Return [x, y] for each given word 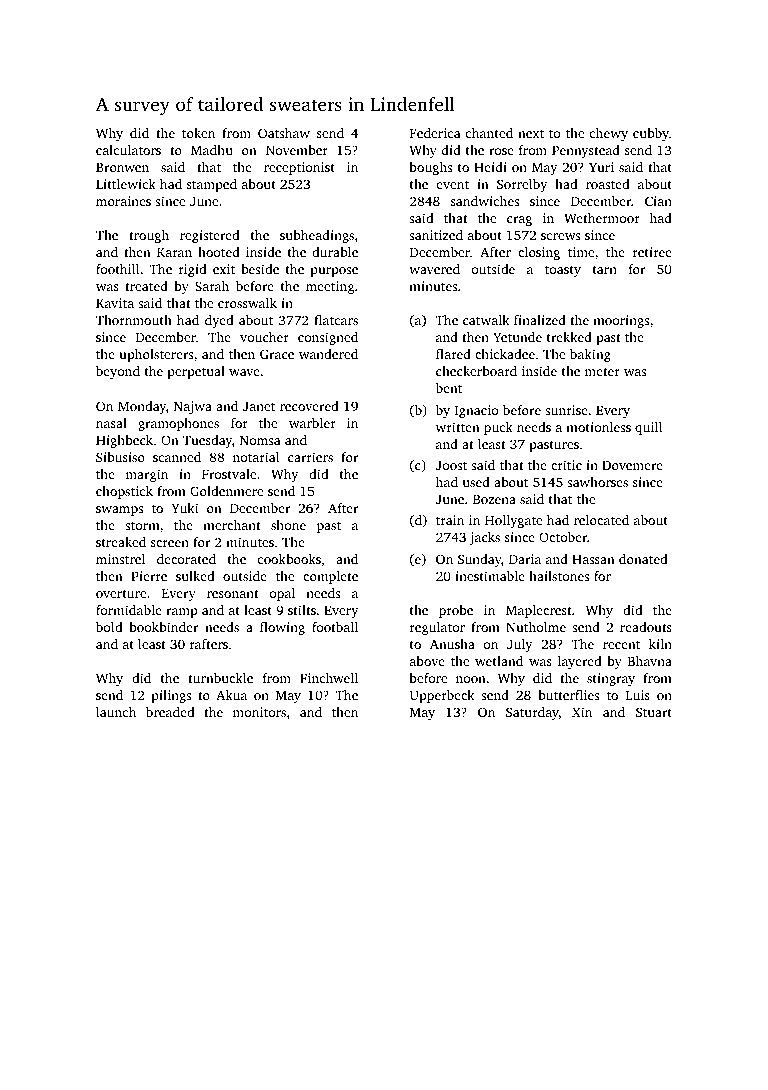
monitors [259, 712]
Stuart [654, 712]
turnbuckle [220, 678]
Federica [435, 133]
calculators [128, 150]
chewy [609, 134]
